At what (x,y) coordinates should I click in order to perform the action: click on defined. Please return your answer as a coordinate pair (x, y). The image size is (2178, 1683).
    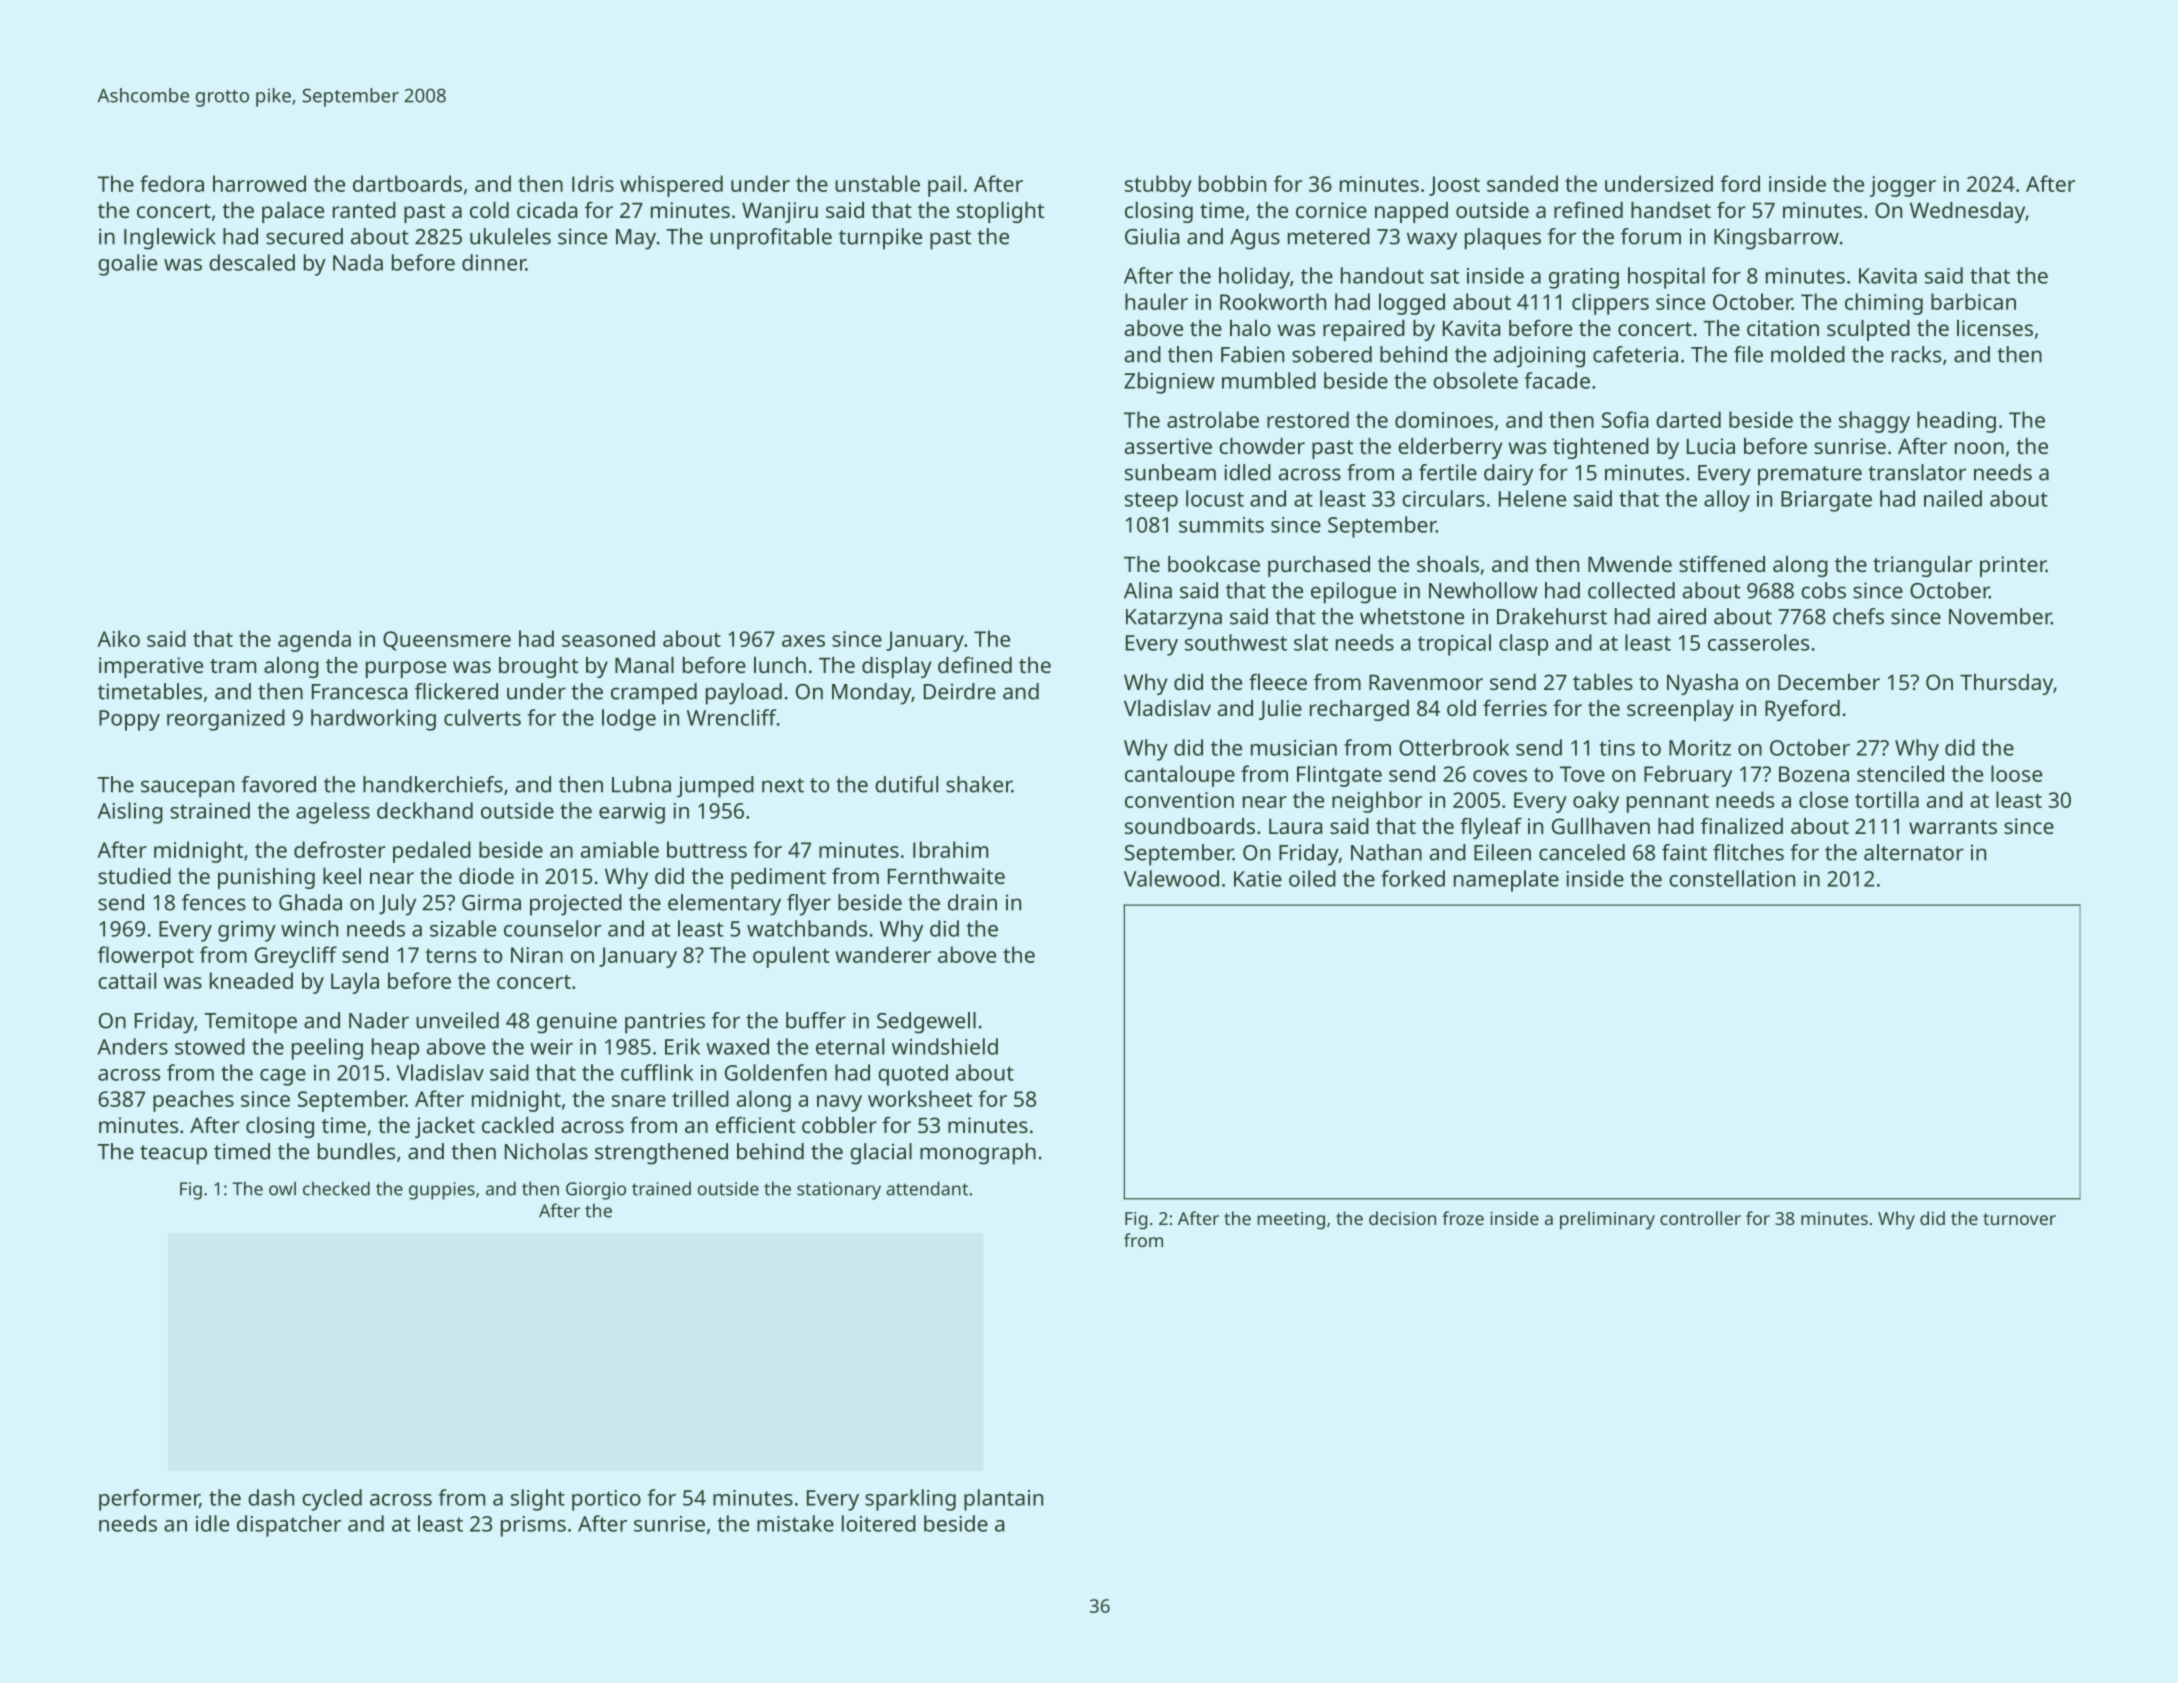
    Looking at the image, I should click on (975, 664).
